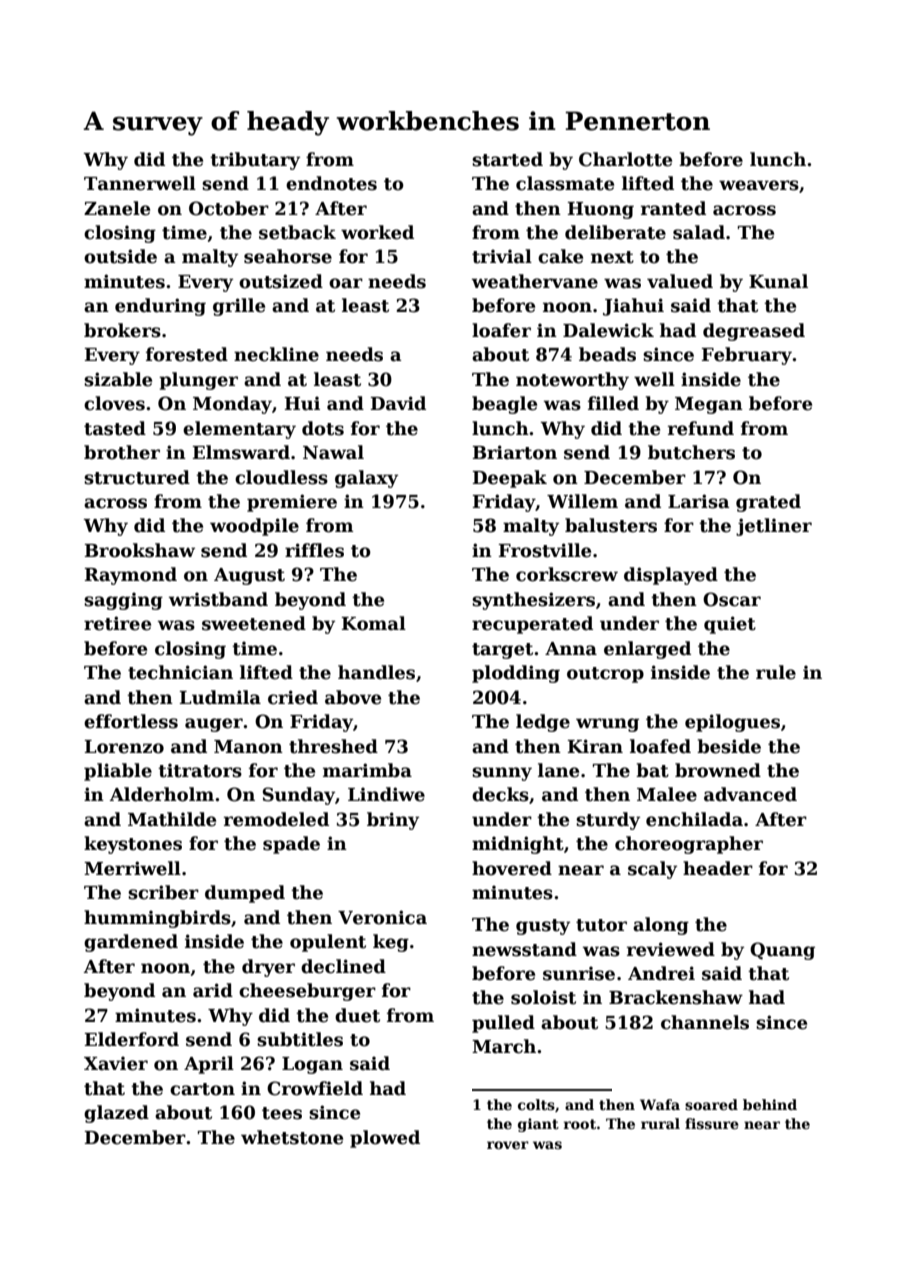  What do you see at coordinates (730, 625) in the document?
I see `quiet` at bounding box center [730, 625].
